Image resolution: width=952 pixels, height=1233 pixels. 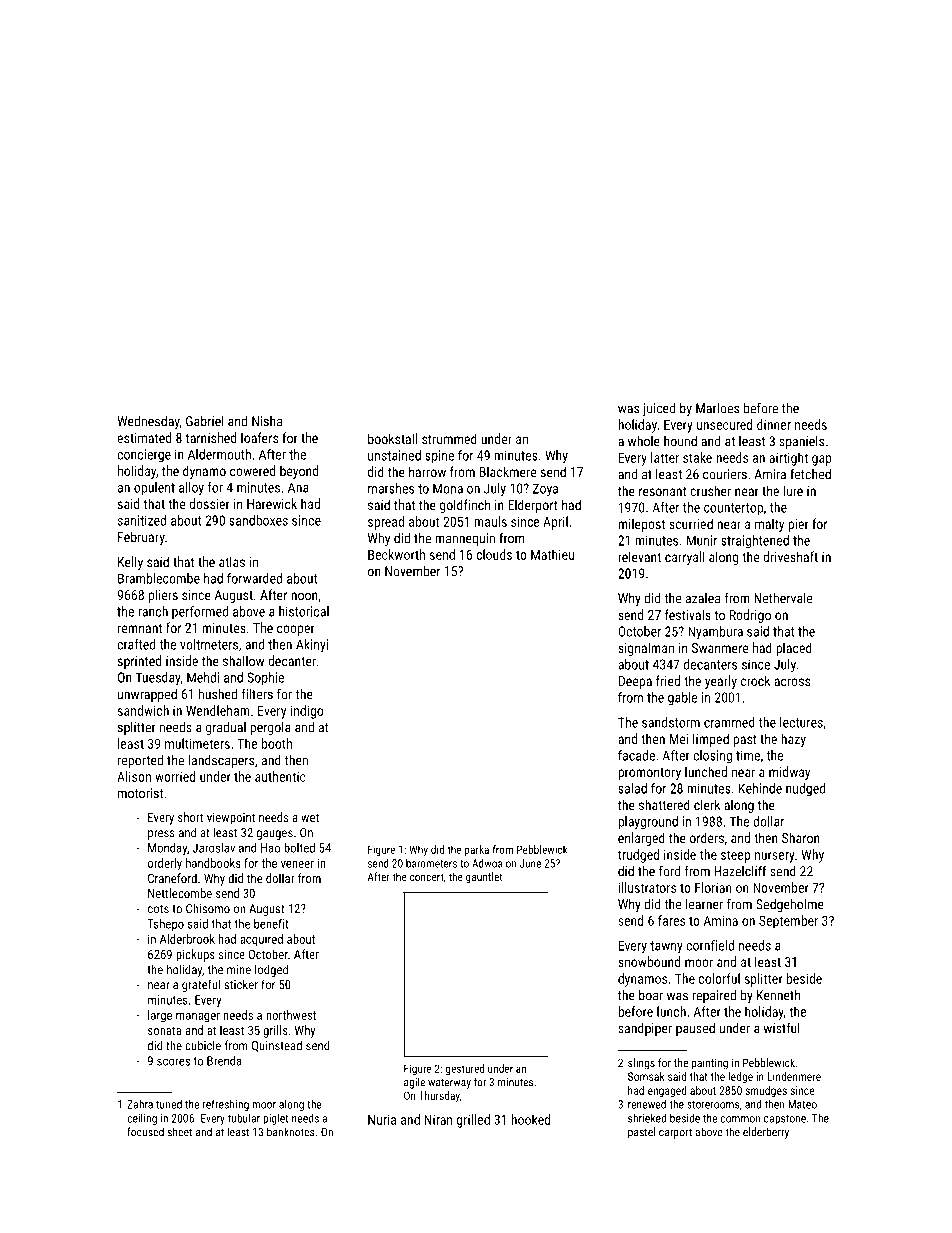 What do you see at coordinates (392, 438) in the screenshot?
I see `bookstall` at bounding box center [392, 438].
